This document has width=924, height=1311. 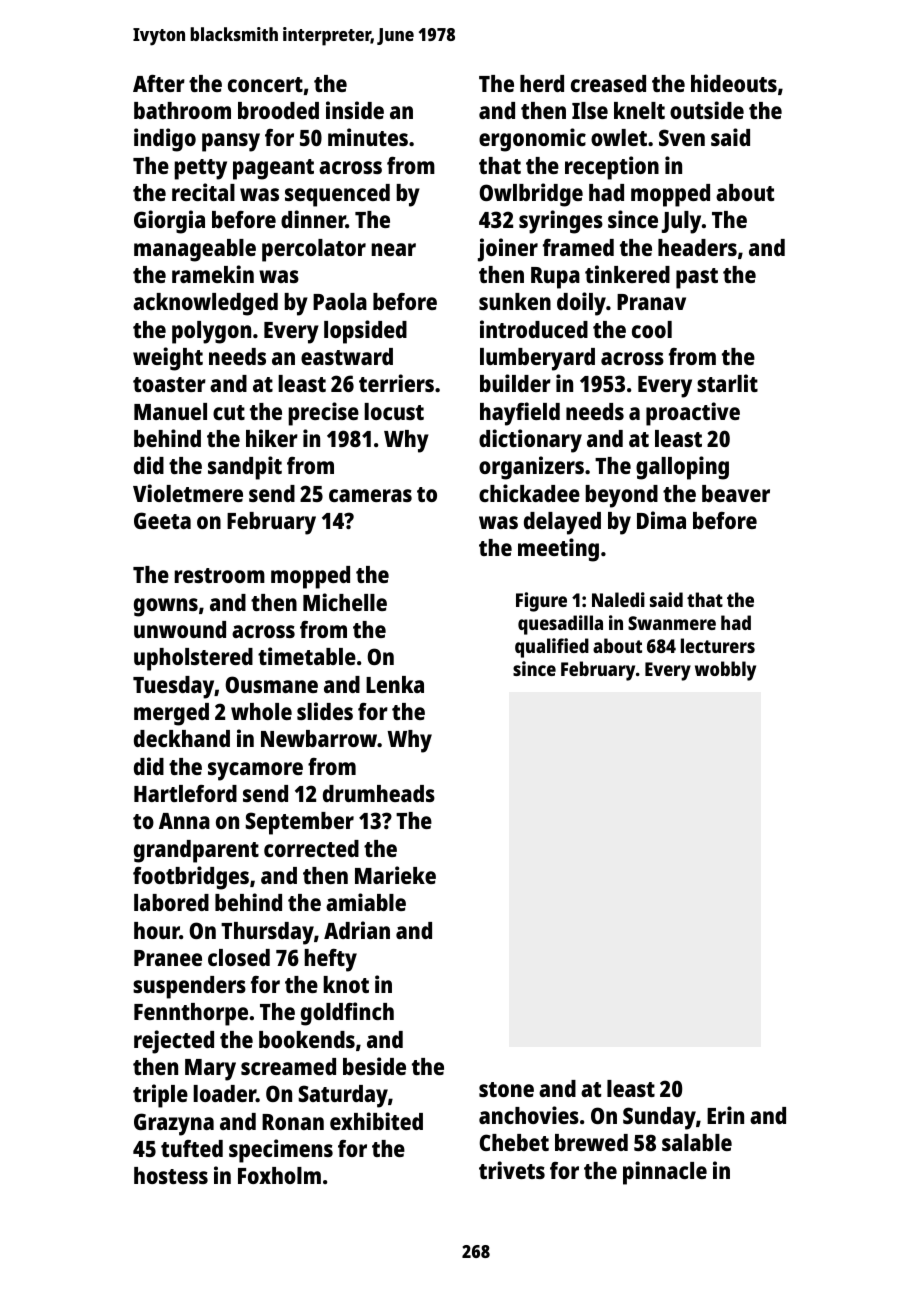 What do you see at coordinates (725, 671) in the document?
I see `wobbly` at bounding box center [725, 671].
